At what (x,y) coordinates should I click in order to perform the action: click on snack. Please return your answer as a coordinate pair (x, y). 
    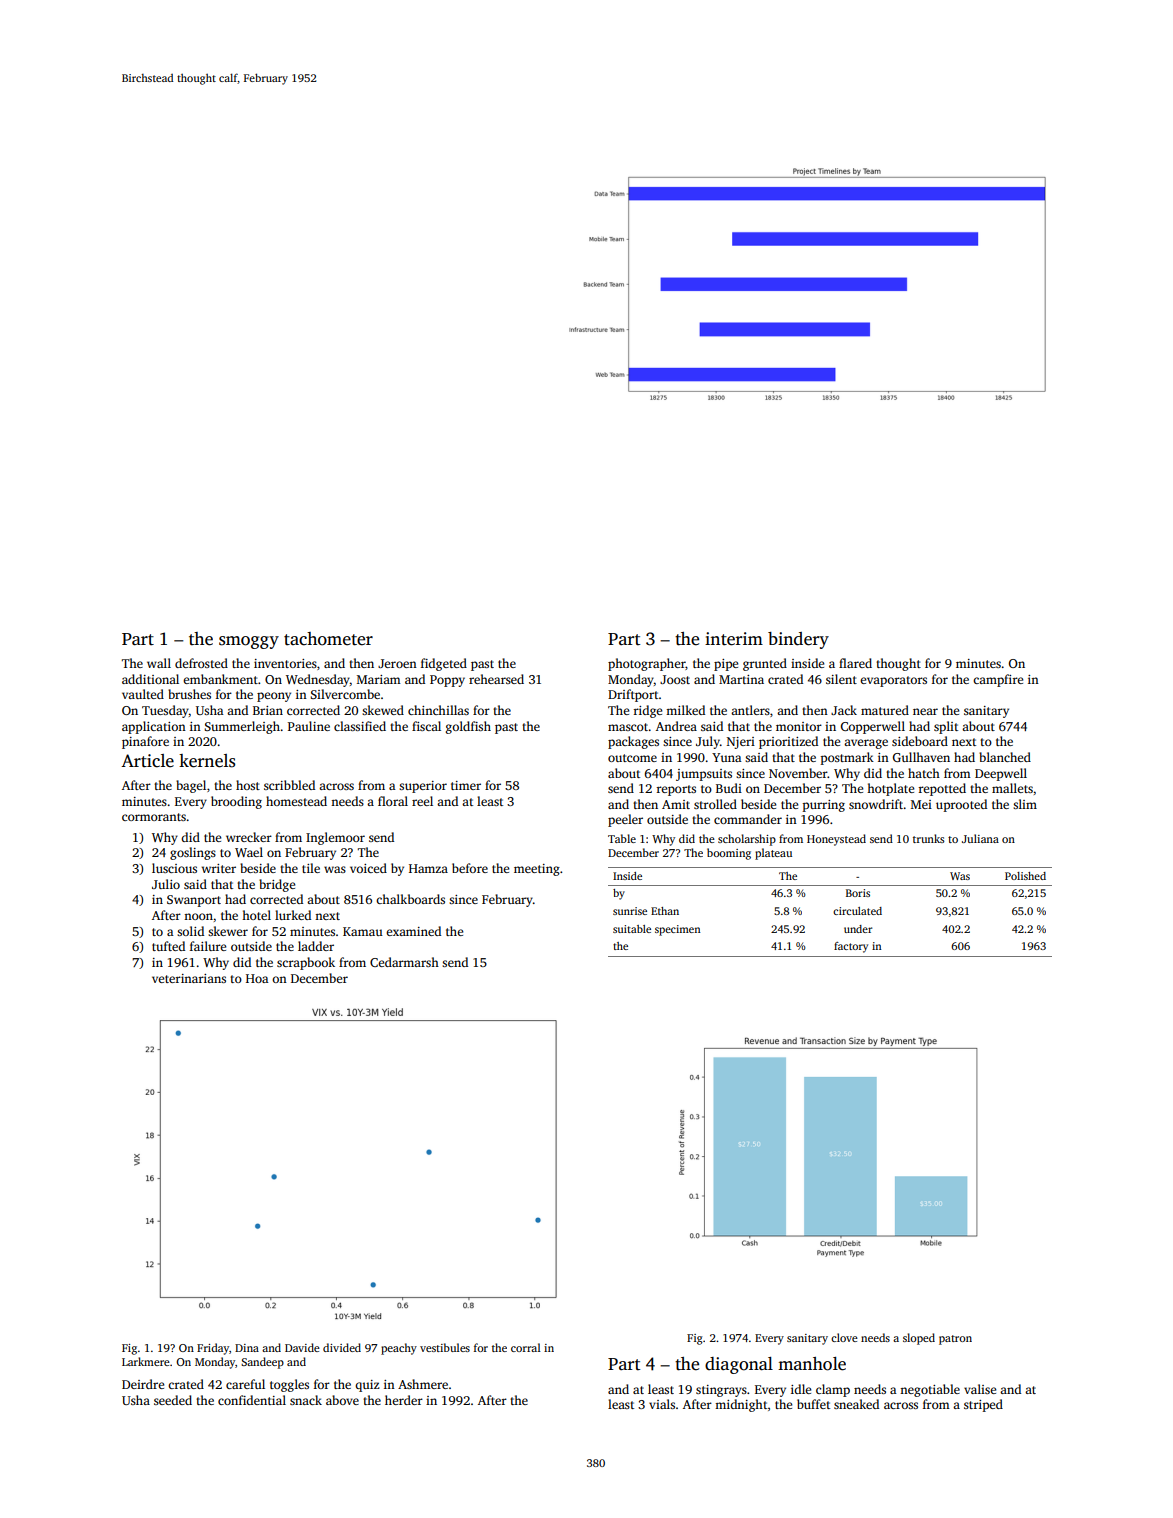
    Looking at the image, I should click on (306, 1400).
